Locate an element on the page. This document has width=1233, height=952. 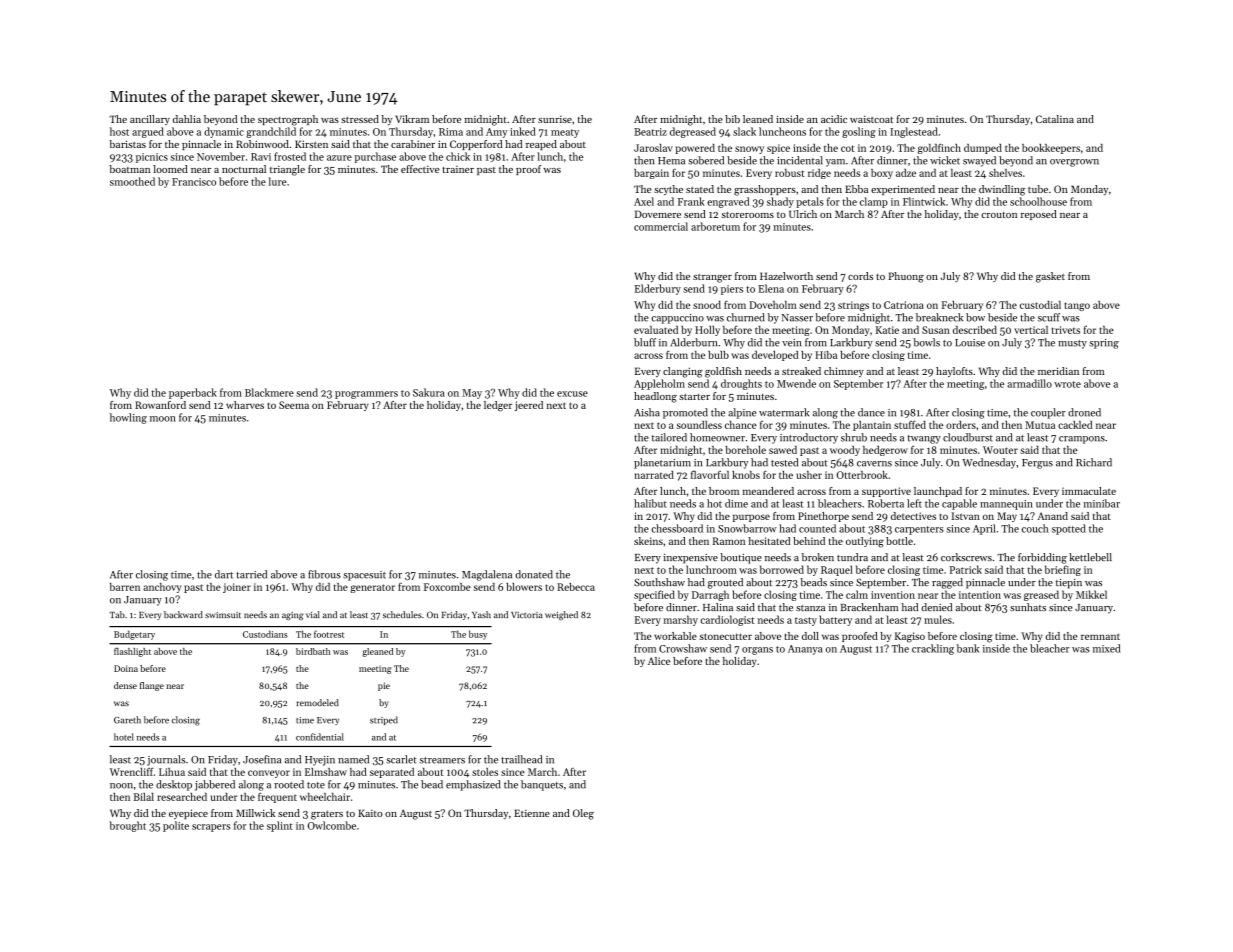
gasket is located at coordinates (1050, 277).
